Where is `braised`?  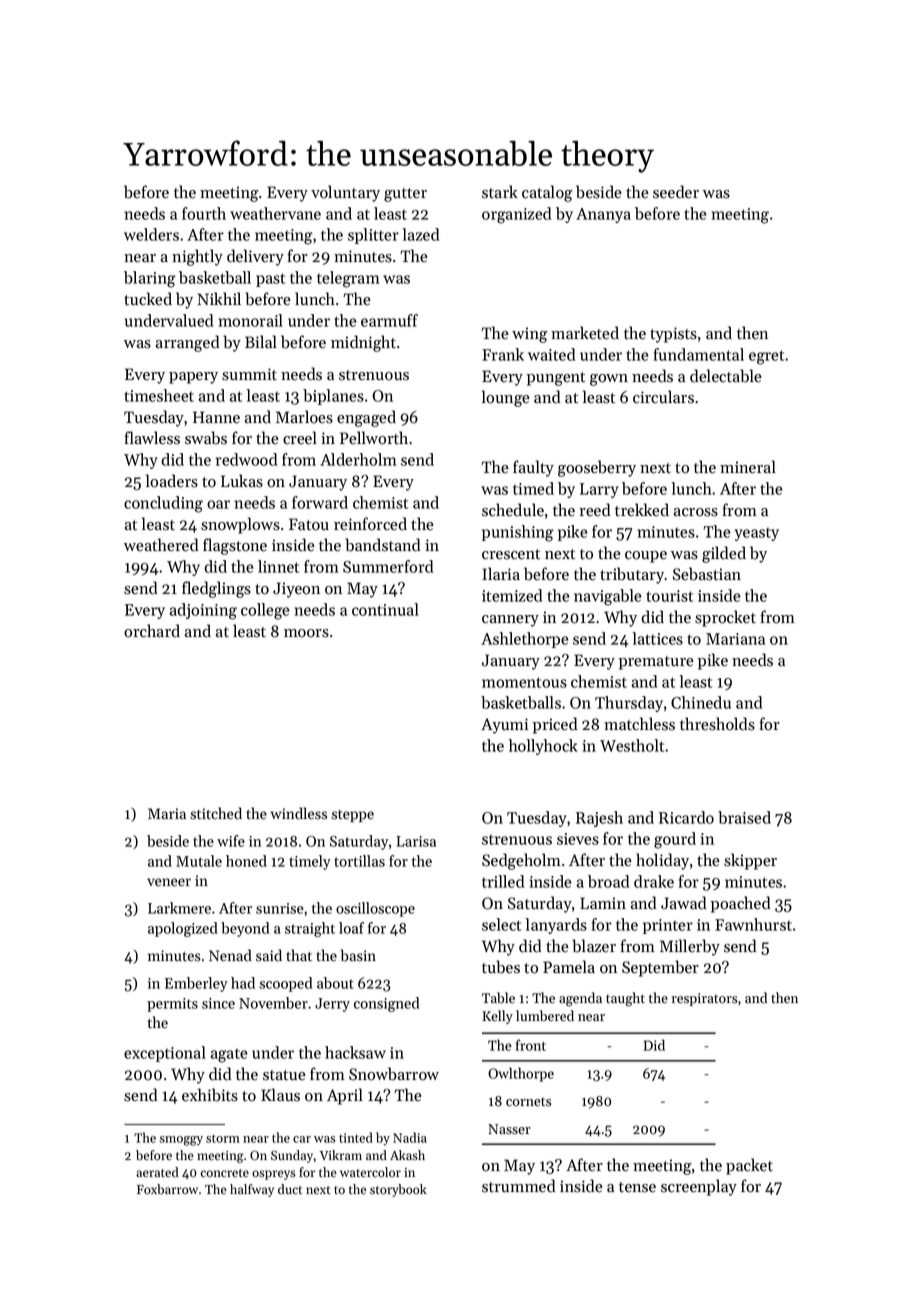
braised is located at coordinates (744, 817).
